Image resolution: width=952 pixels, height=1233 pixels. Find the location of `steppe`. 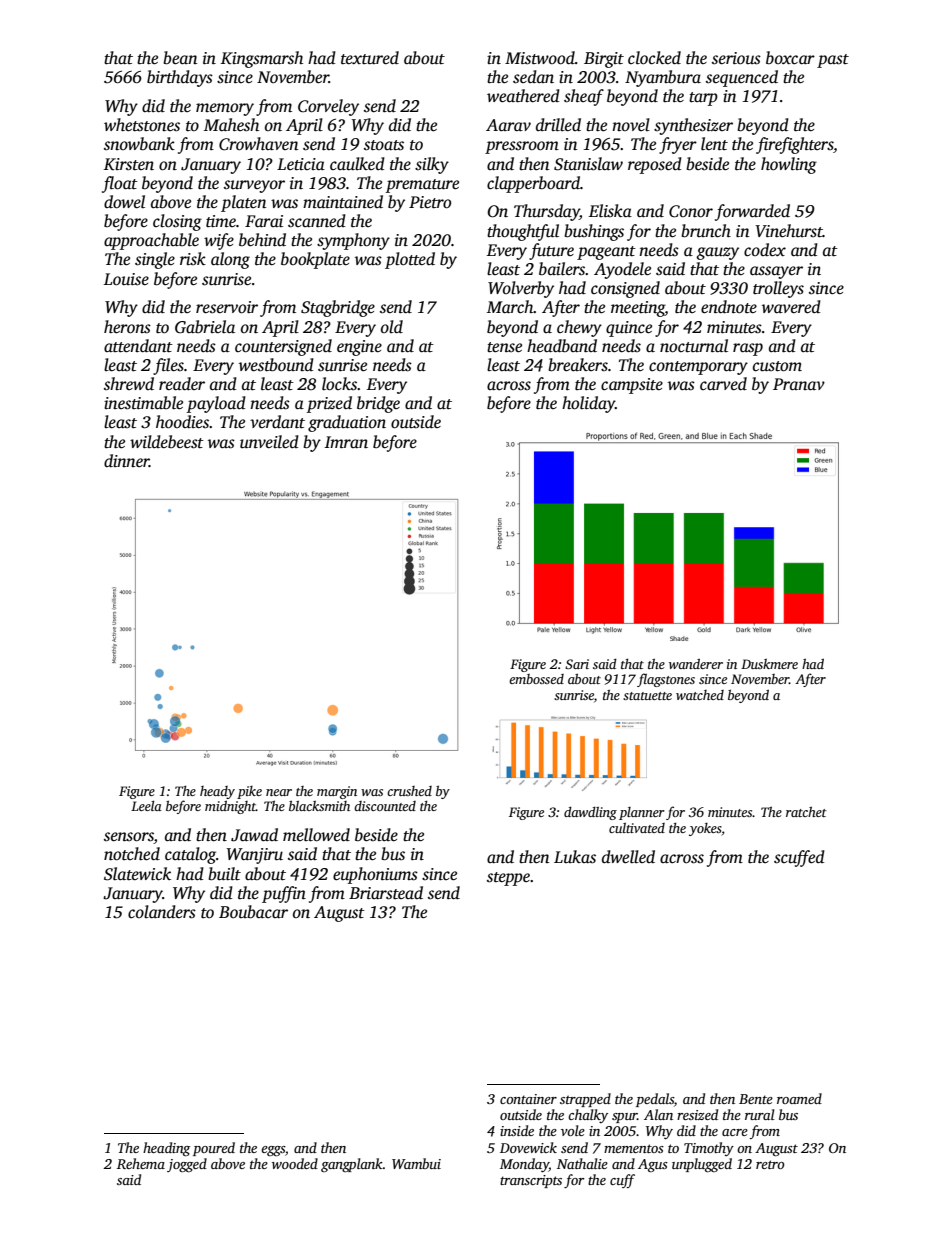

steppe is located at coordinates (508, 879).
